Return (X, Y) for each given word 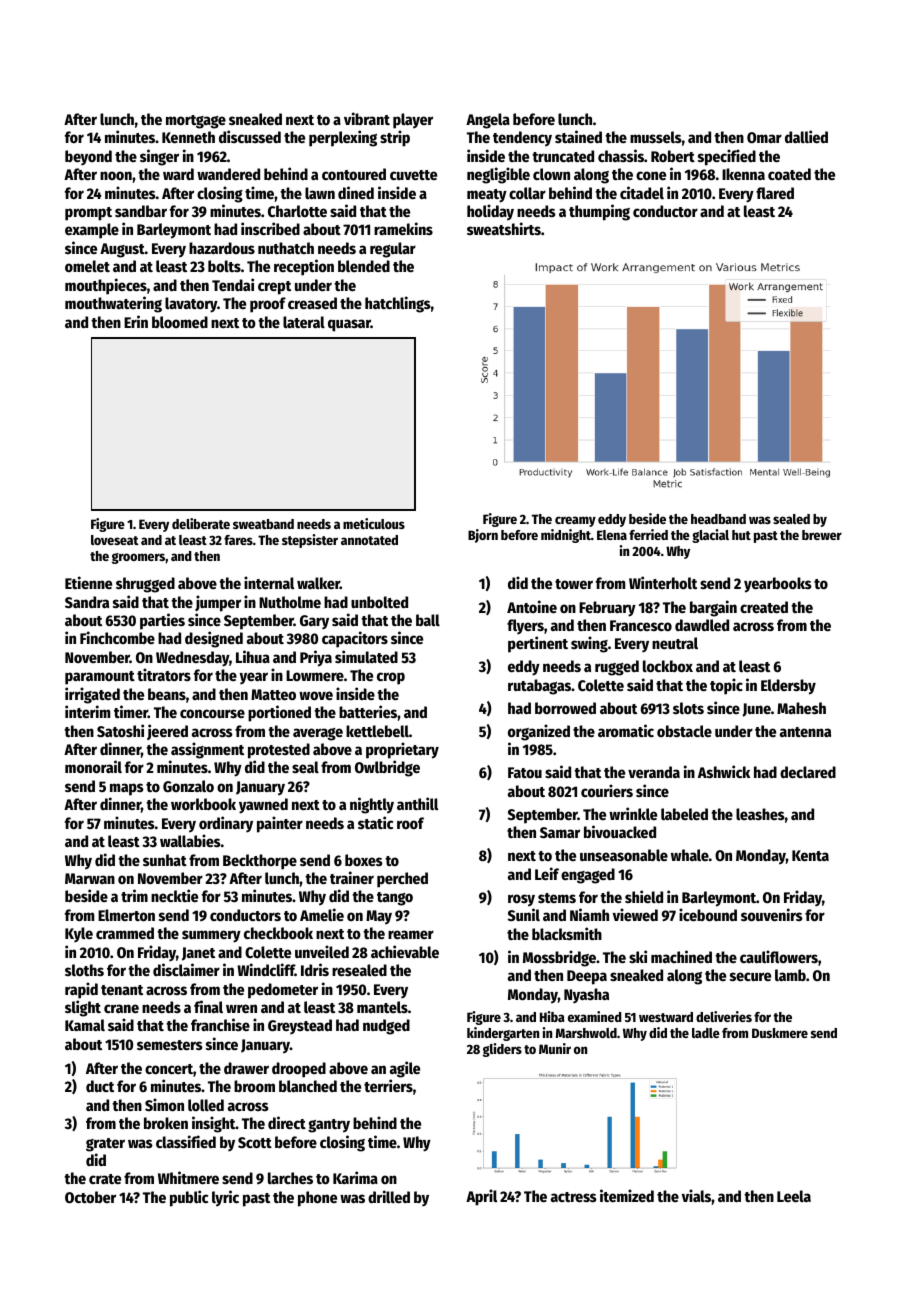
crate (105, 1179)
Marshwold (586, 1033)
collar (527, 193)
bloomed (180, 322)
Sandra (87, 602)
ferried (648, 534)
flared (775, 193)
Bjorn (483, 536)
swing (589, 644)
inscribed (270, 228)
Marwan (90, 878)
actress (574, 1197)
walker (318, 583)
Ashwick (724, 771)
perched (402, 880)
